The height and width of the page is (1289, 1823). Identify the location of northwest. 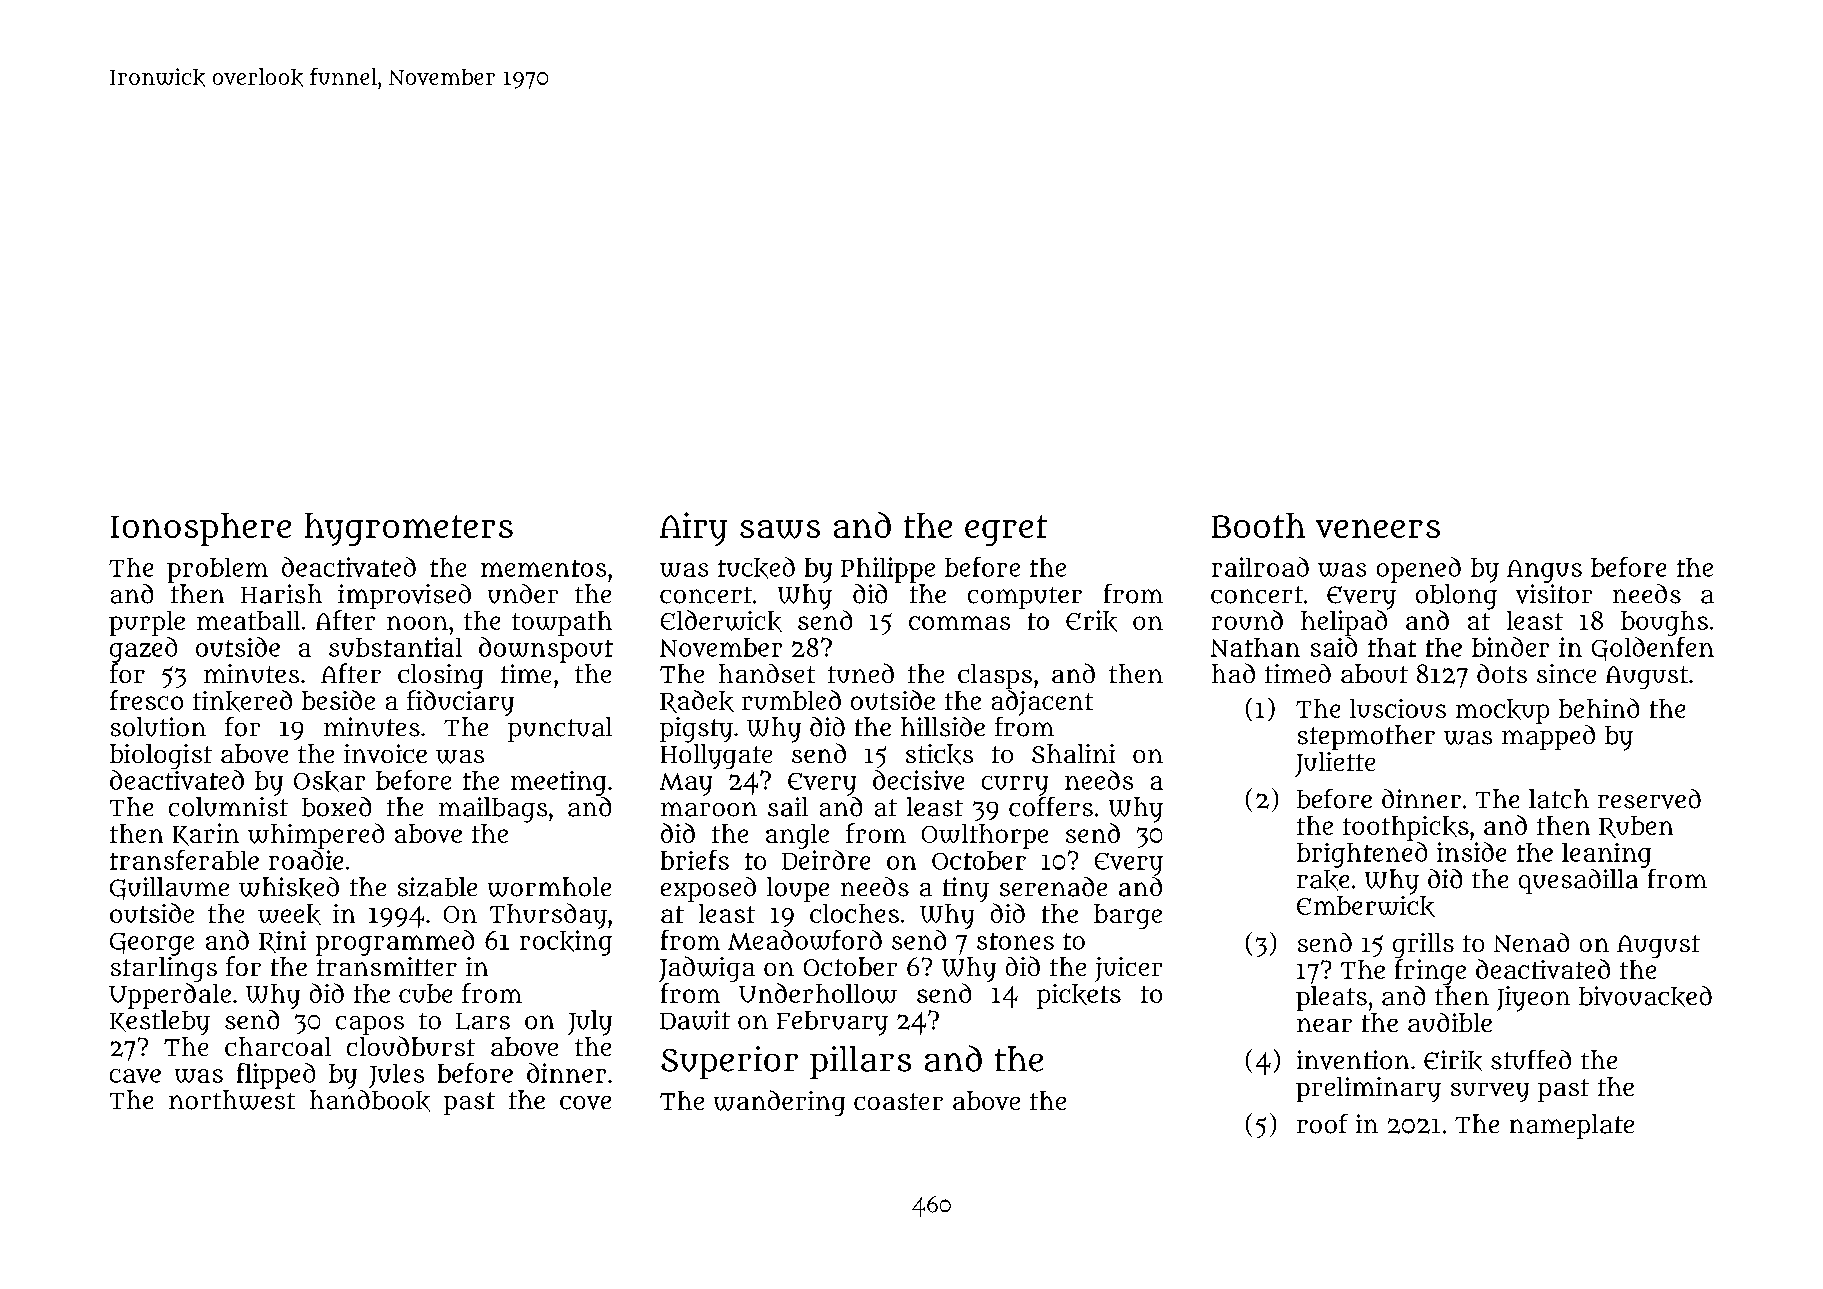
(232, 1100).
